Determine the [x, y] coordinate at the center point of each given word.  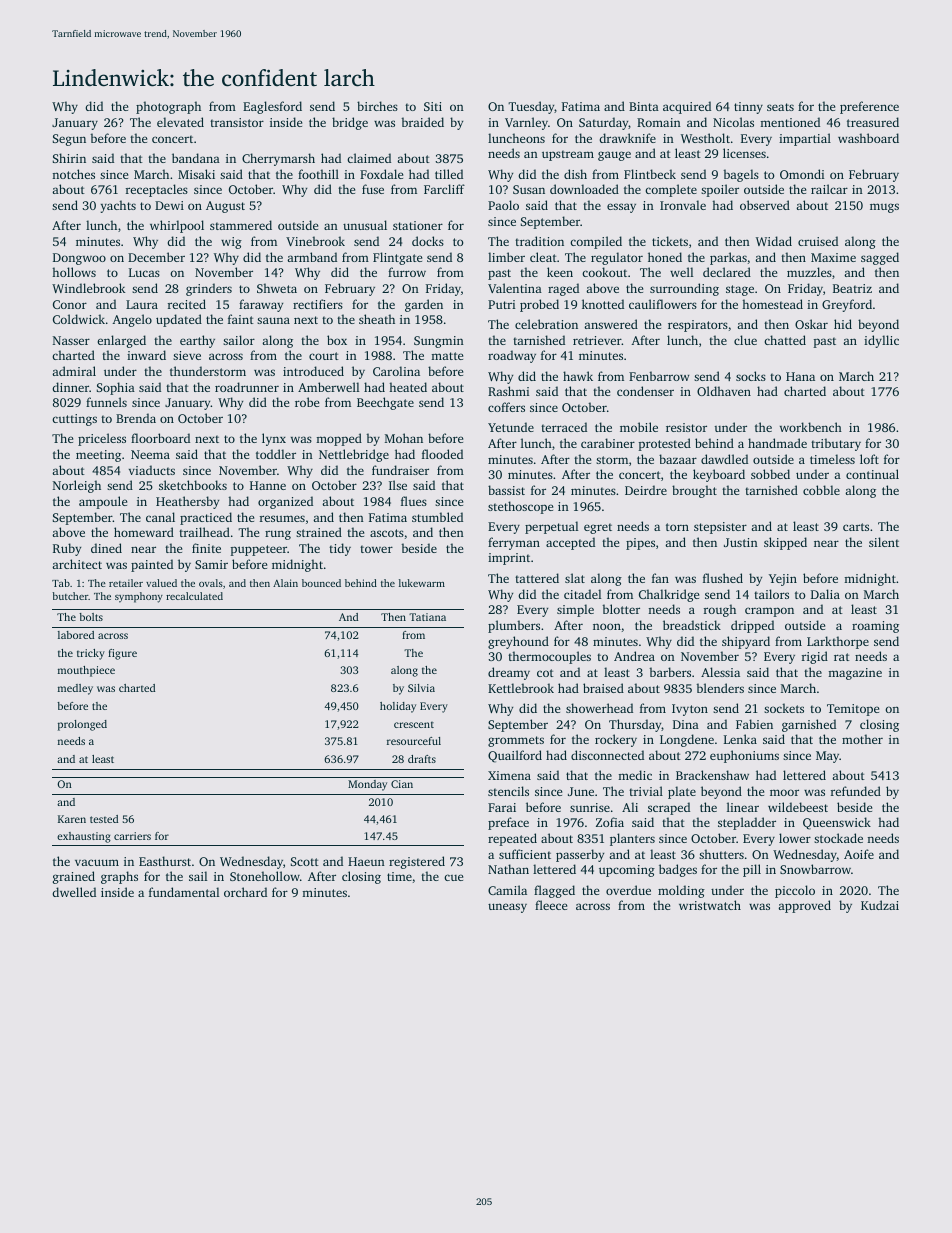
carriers [132, 836]
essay [621, 208]
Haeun [366, 861]
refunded [856, 791]
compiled [596, 242]
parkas [728, 258]
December [156, 257]
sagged [880, 258]
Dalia [825, 594]
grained [74, 877]
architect [77, 564]
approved [804, 906]
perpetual [552, 527]
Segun [69, 140]
